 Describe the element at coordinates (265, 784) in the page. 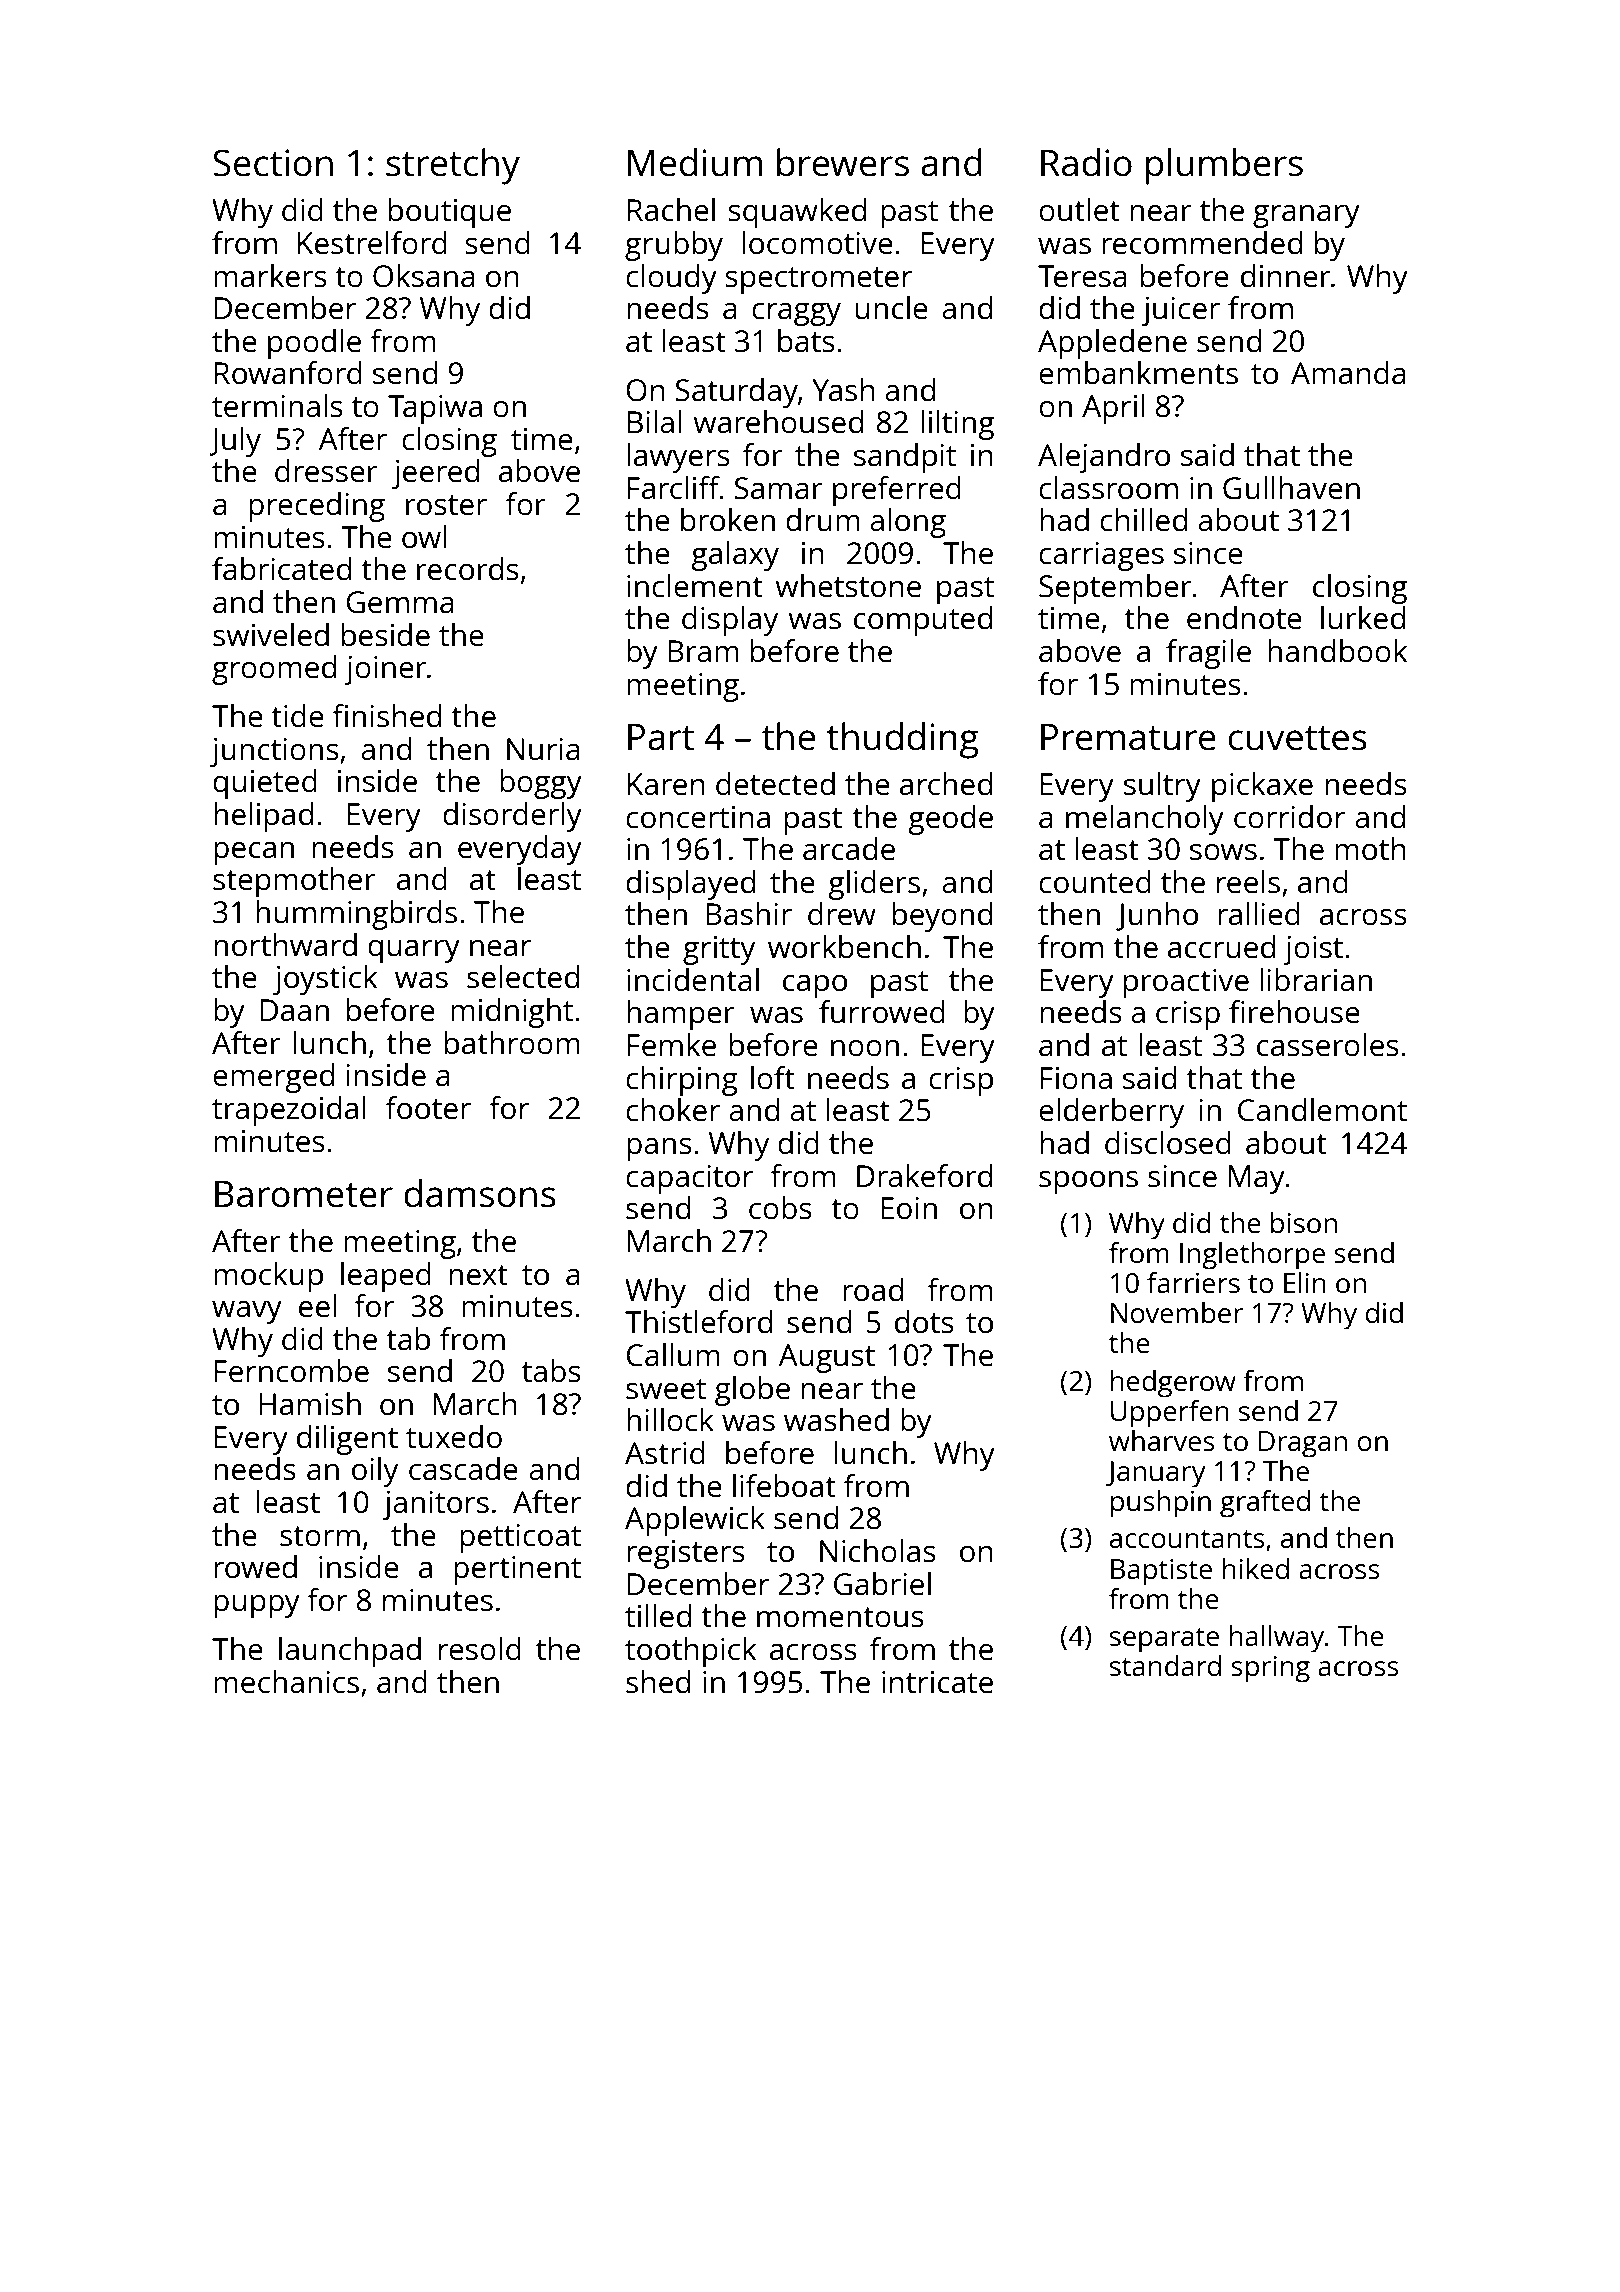

I see `quieted` at that location.
